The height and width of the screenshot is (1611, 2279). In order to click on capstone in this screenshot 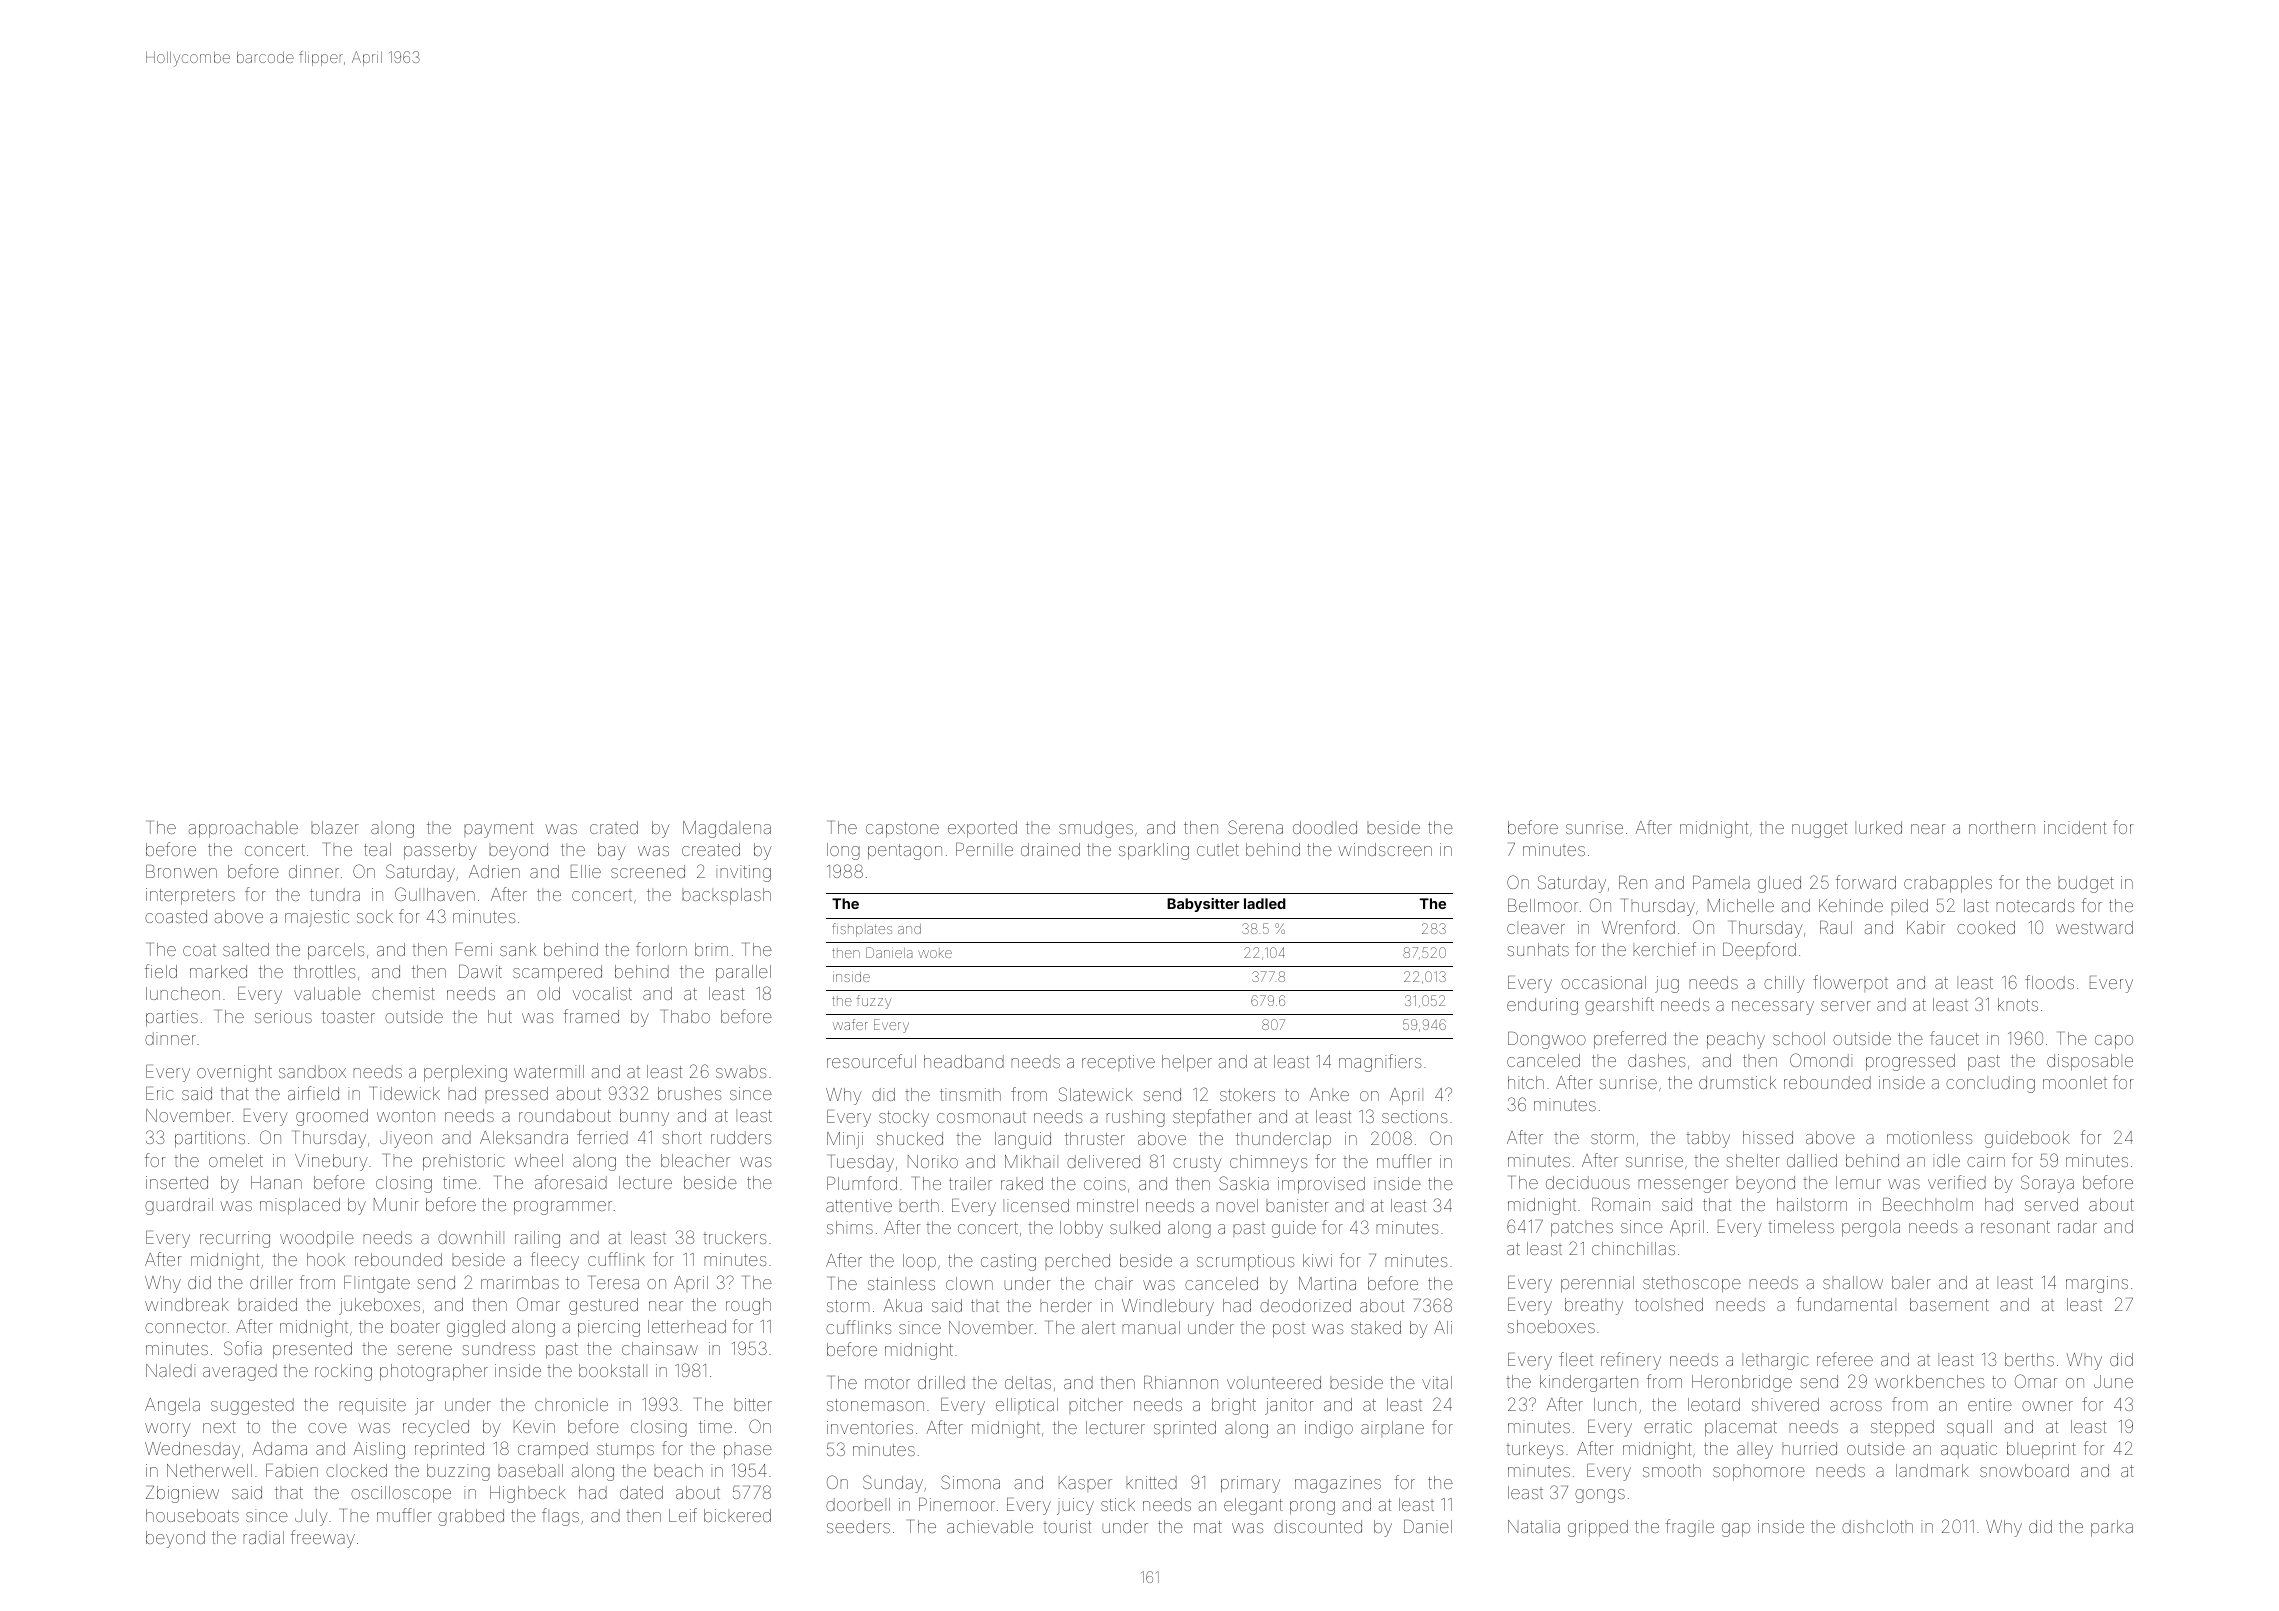, I will do `click(902, 830)`.
